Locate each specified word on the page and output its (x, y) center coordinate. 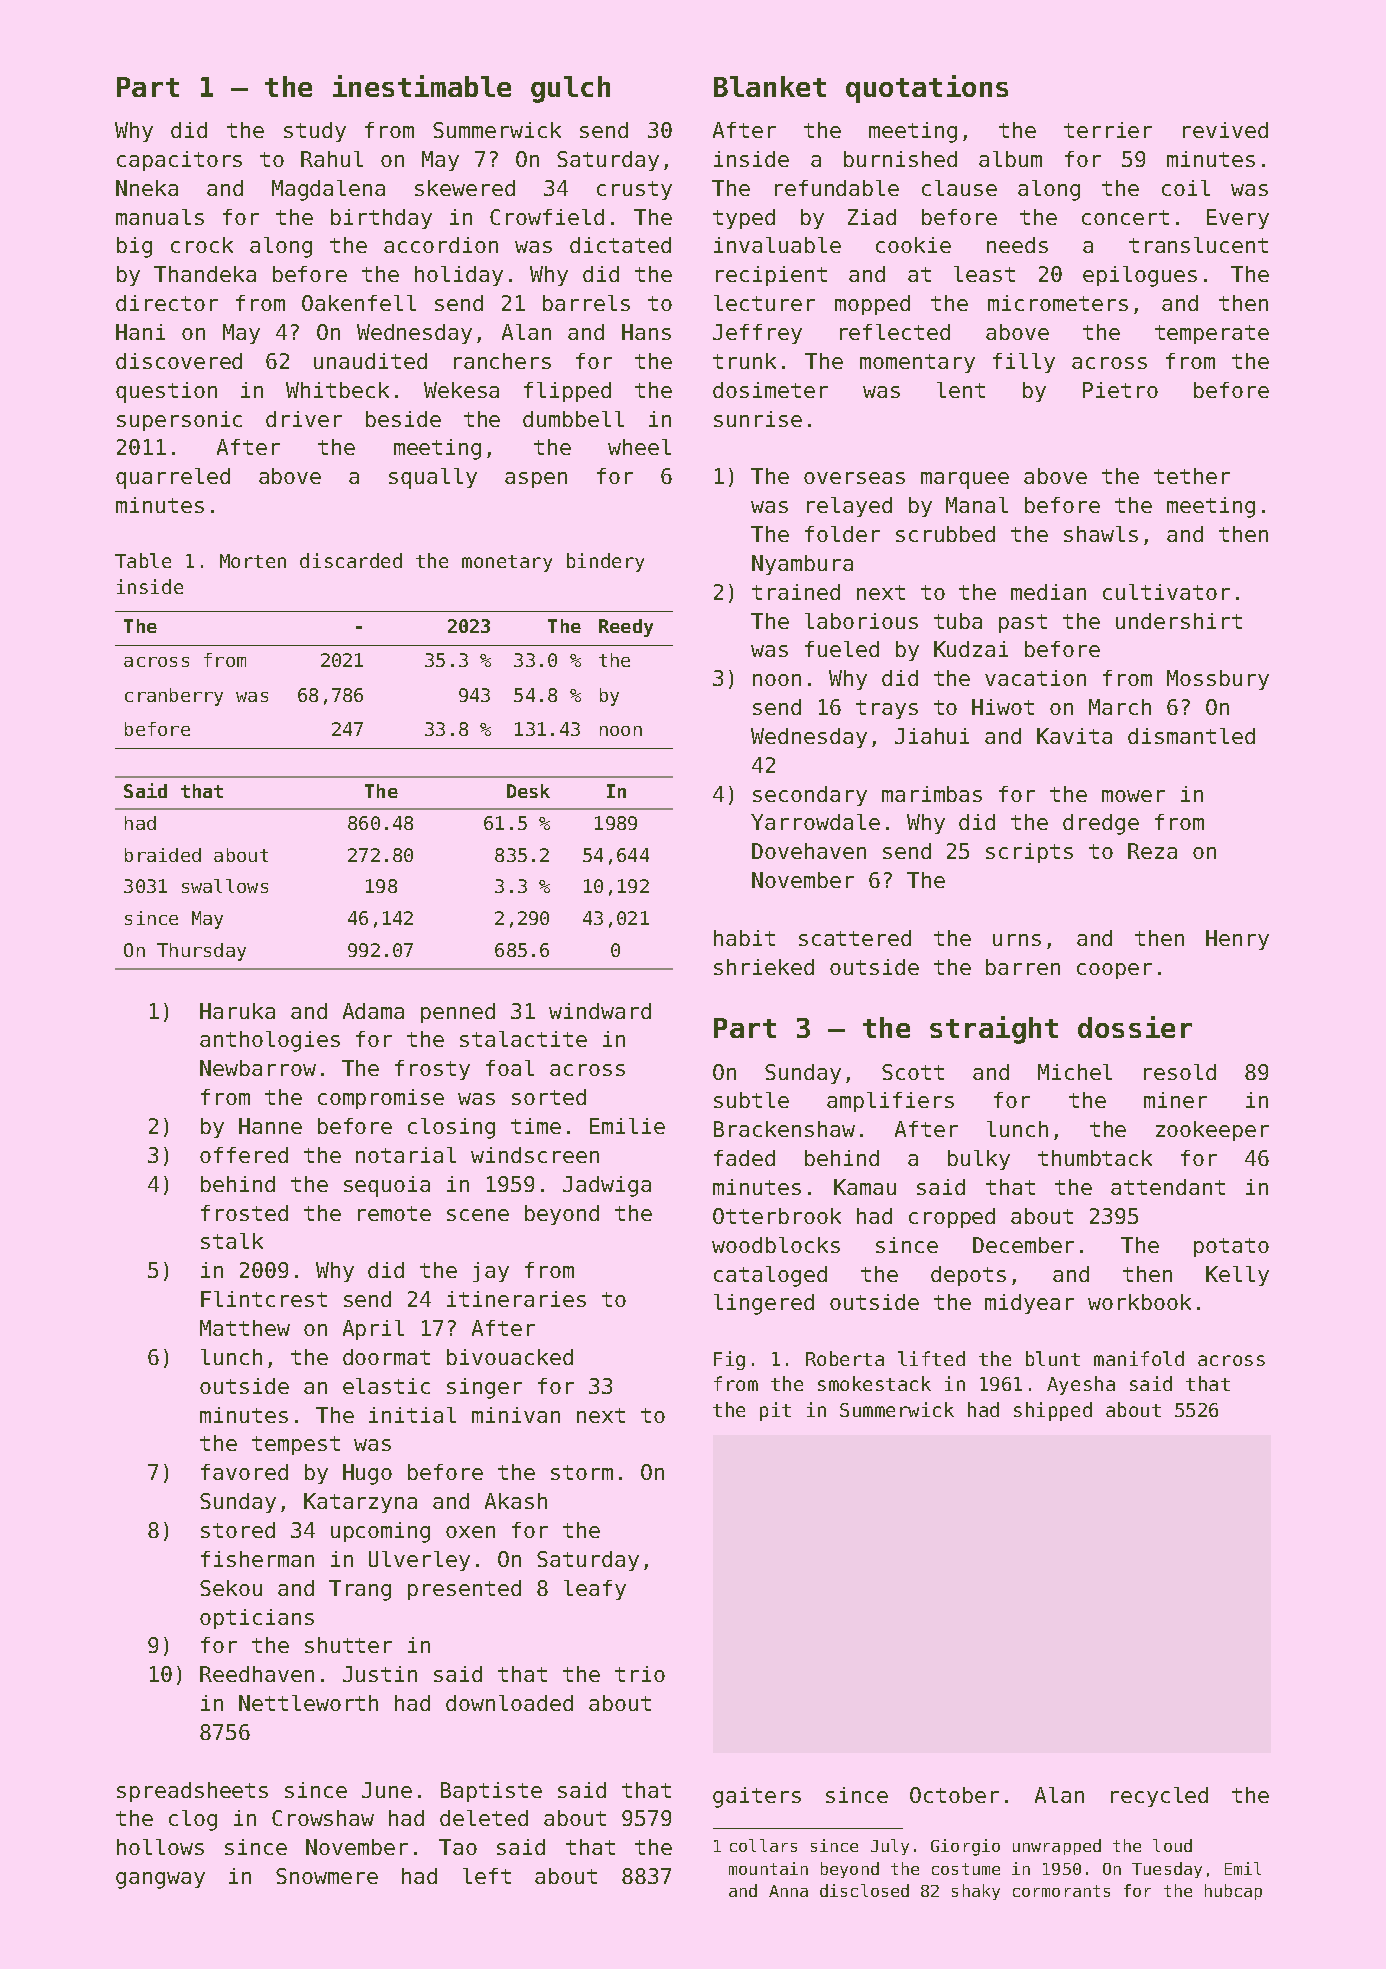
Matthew (245, 1328)
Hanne (270, 1126)
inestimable (422, 86)
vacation (1035, 678)
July (890, 1847)
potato (1231, 1247)
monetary (507, 563)
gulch (570, 89)
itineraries (516, 1299)
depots (968, 1276)
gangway (160, 1880)
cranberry (174, 697)
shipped (1053, 1411)
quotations (927, 89)
